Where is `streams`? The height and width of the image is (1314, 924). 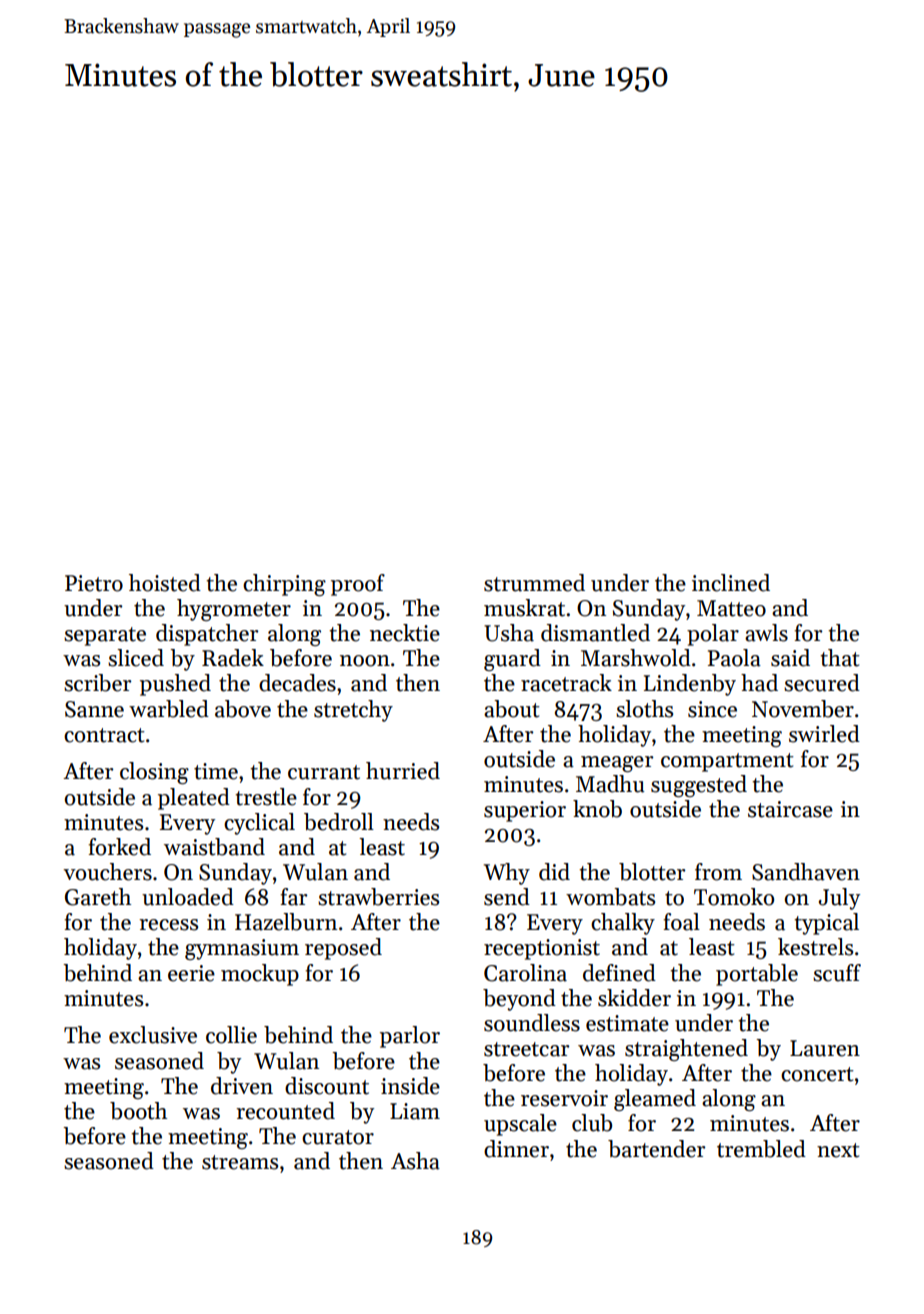 streams is located at coordinates (240, 1162).
